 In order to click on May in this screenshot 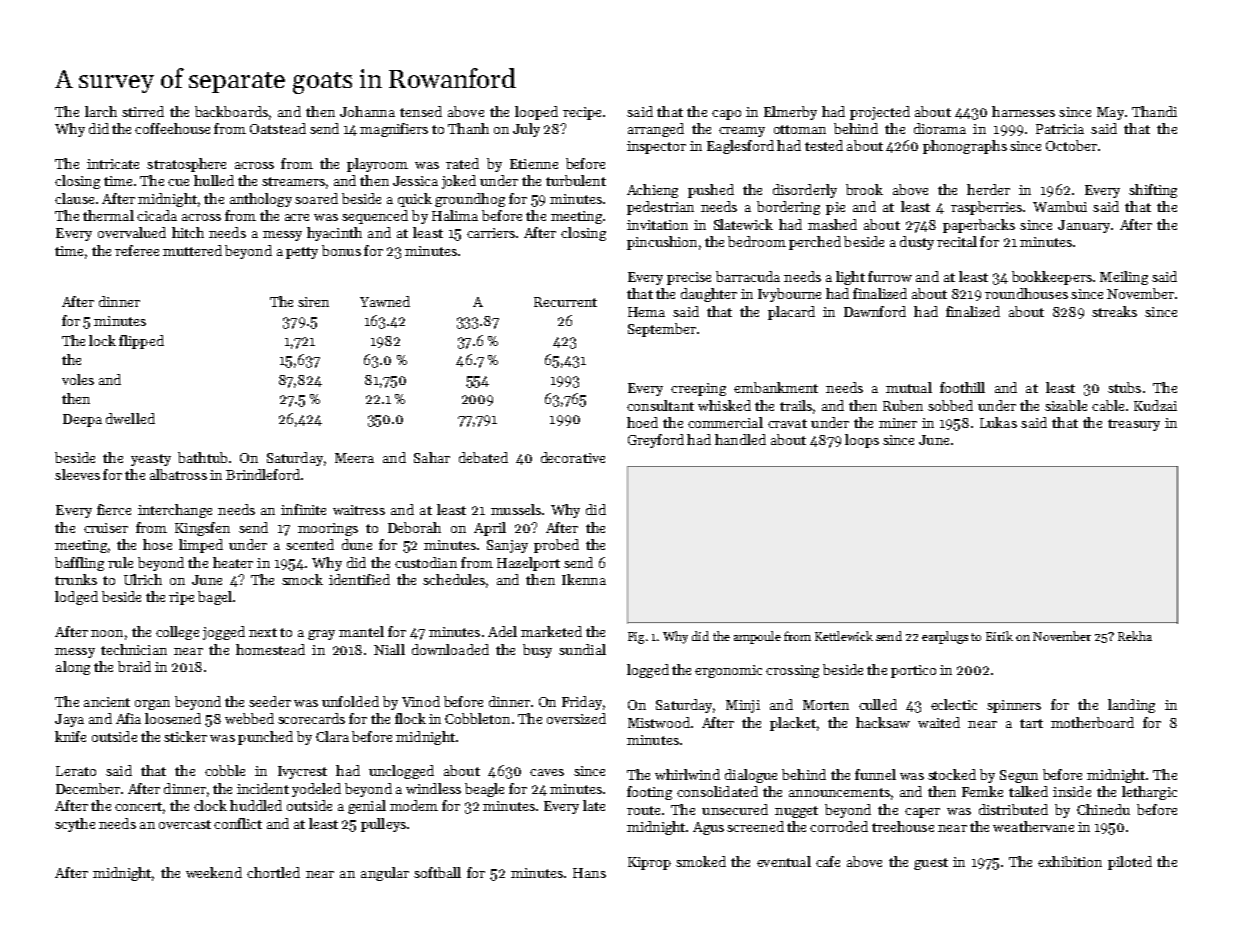, I will do `click(1110, 113)`.
